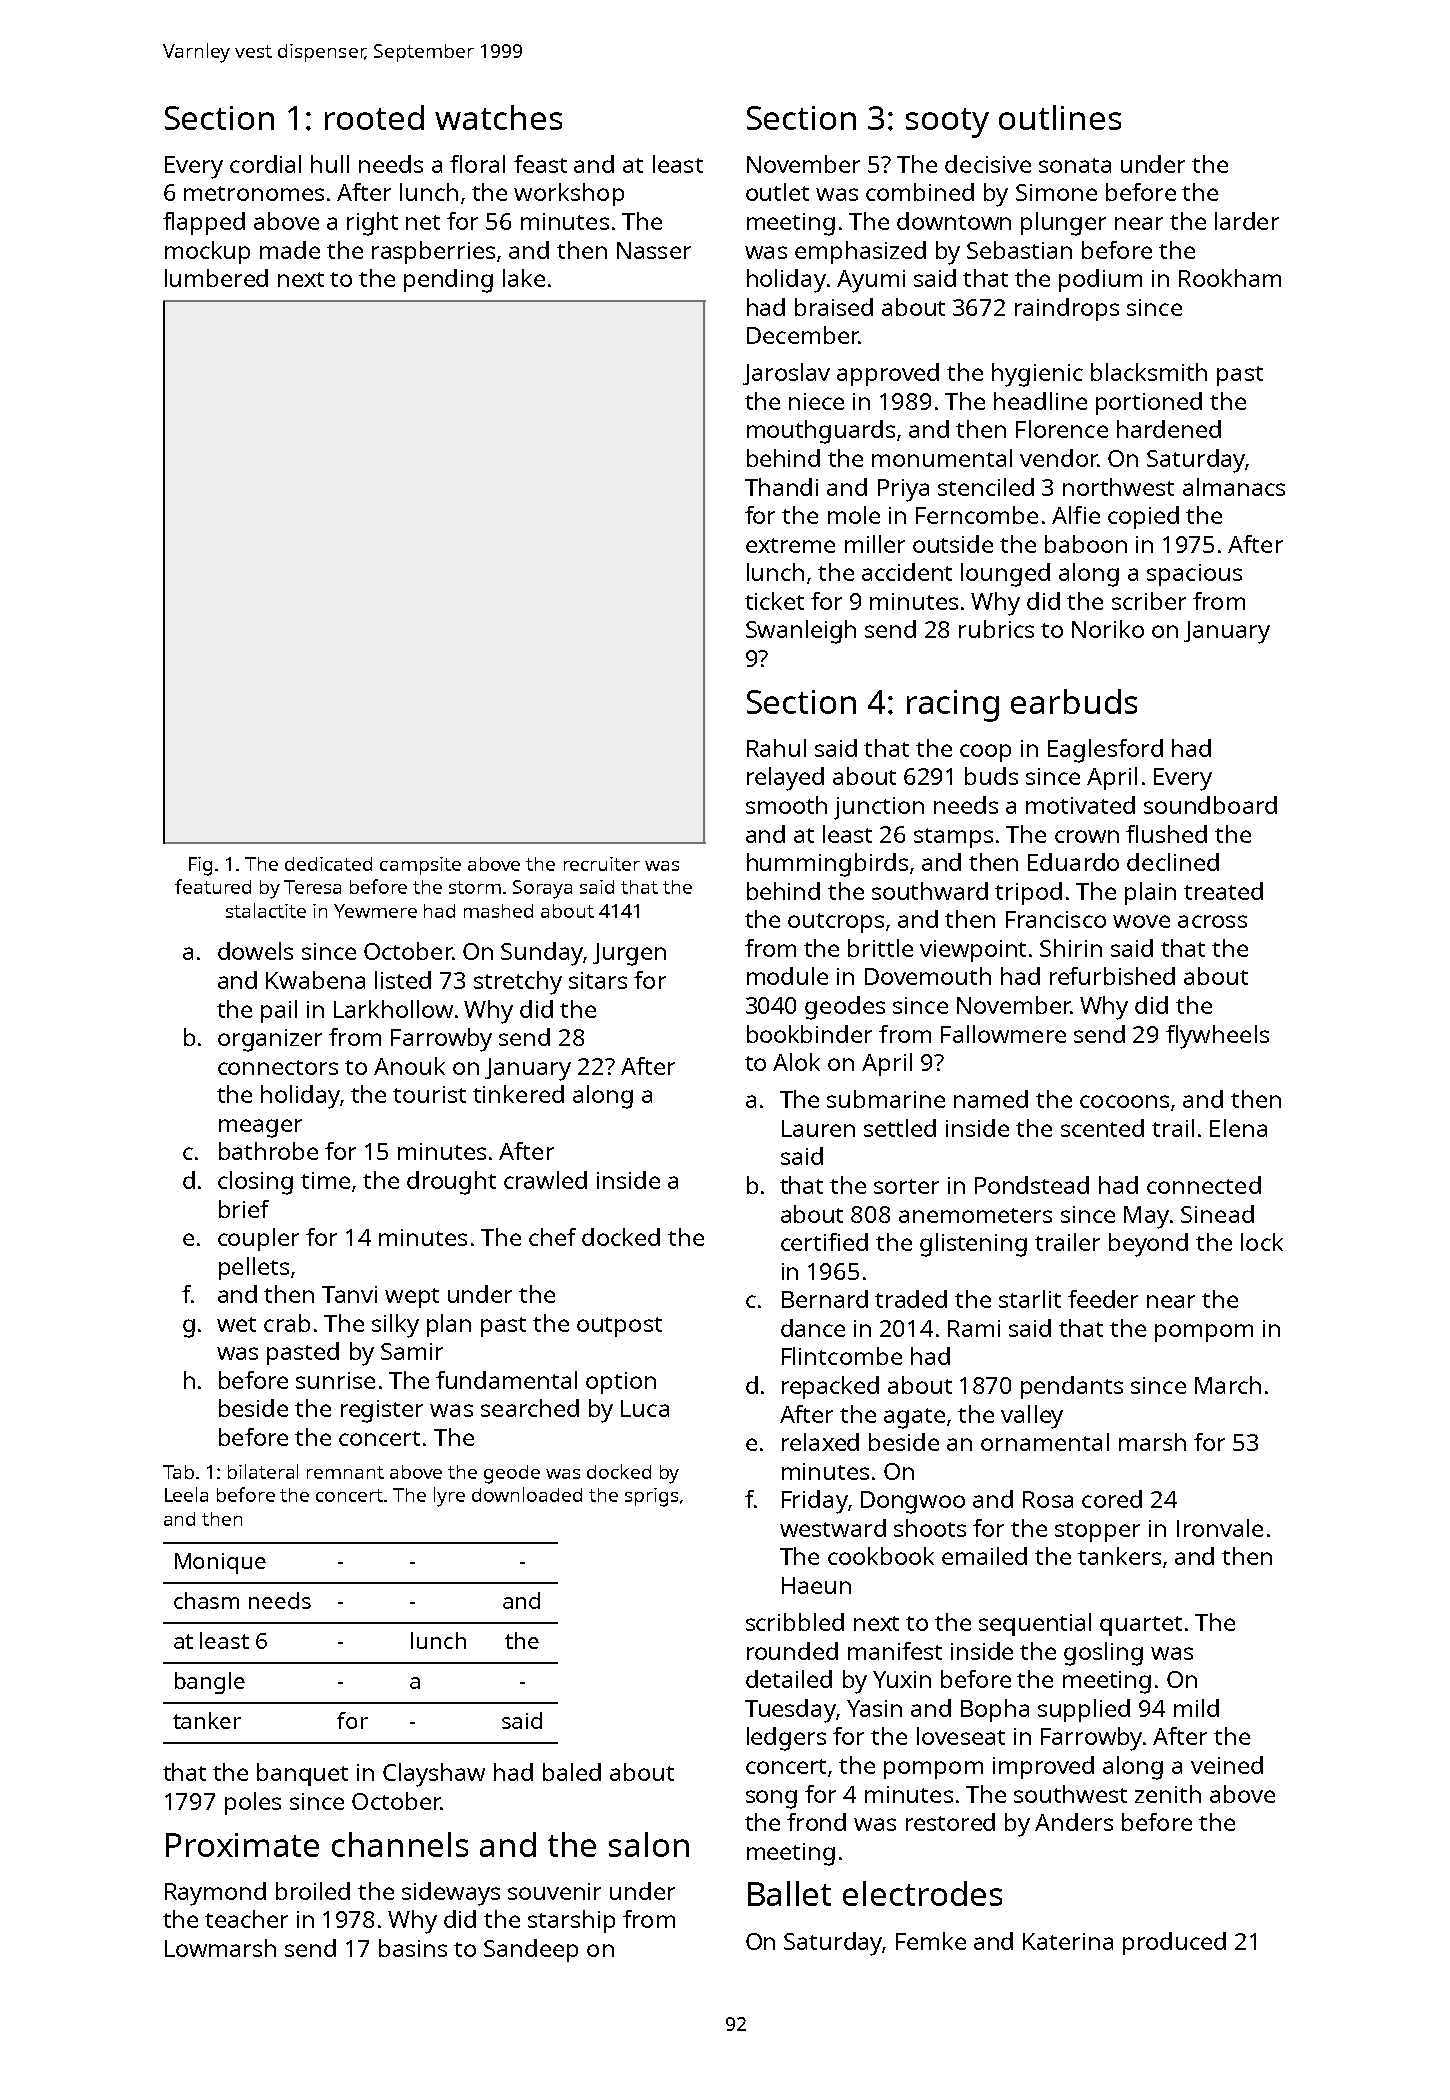  I want to click on lounged, so click(1005, 575).
